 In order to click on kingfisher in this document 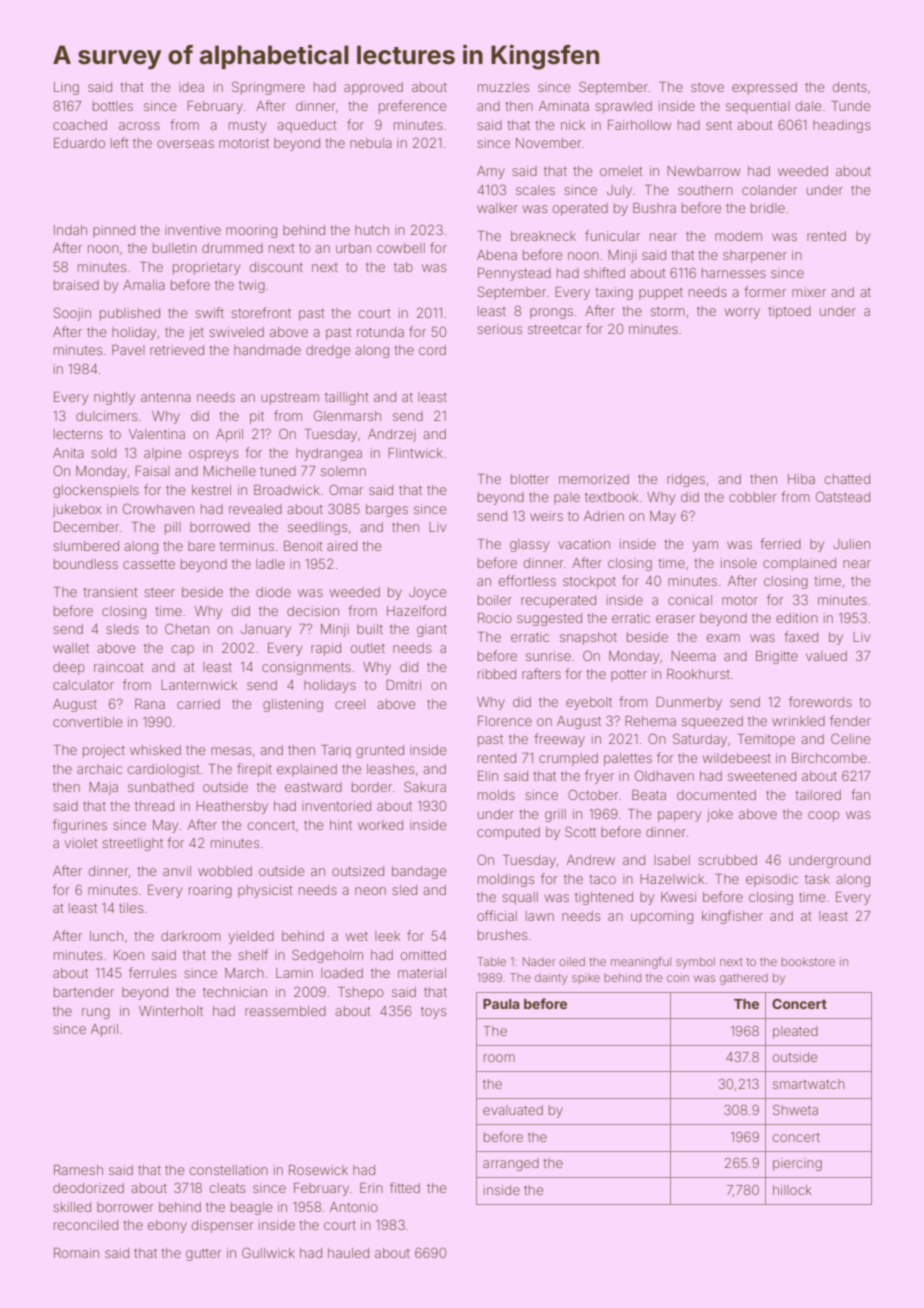, I will do `click(732, 917)`.
